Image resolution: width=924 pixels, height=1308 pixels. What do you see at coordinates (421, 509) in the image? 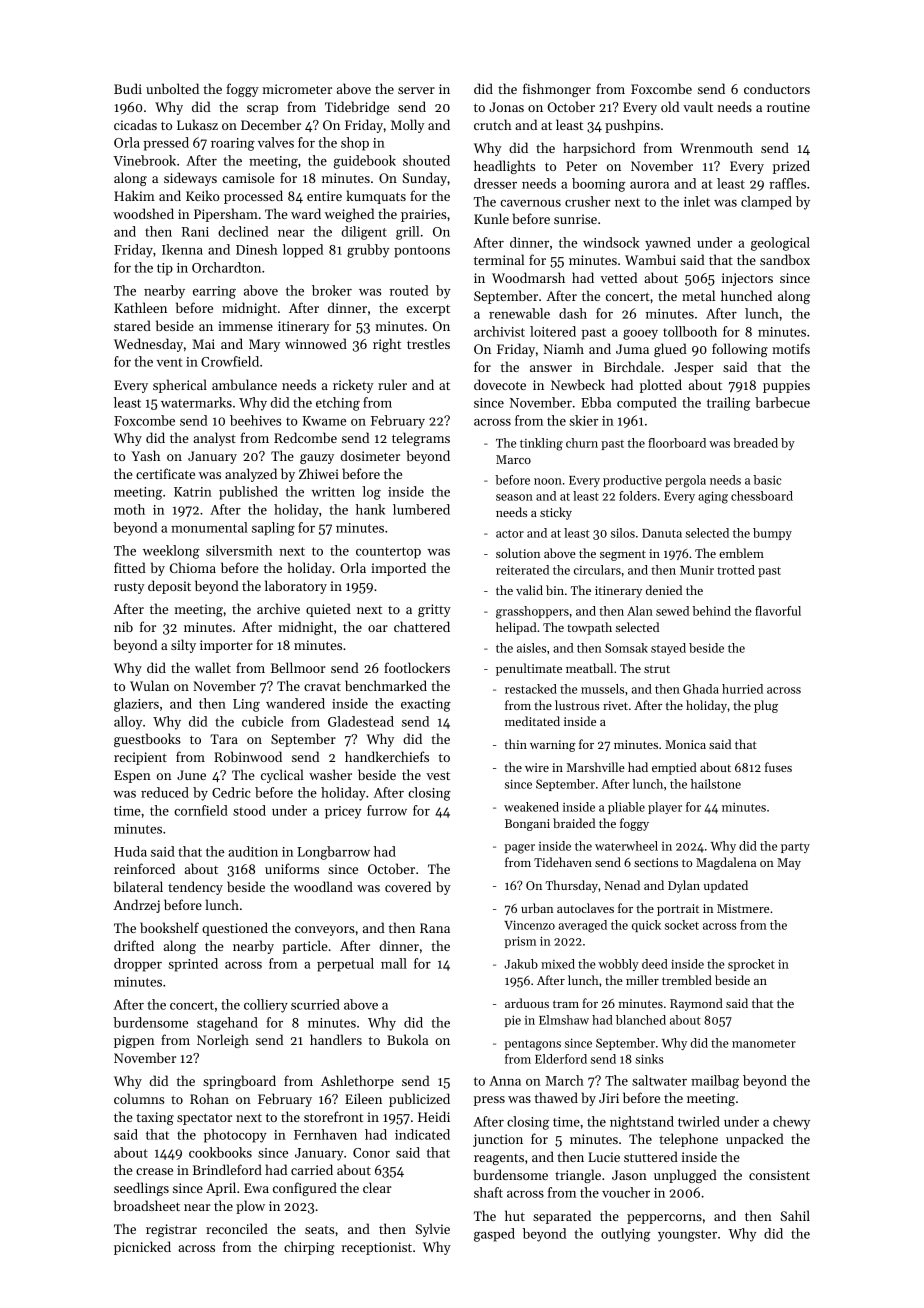
I see `lumbered` at bounding box center [421, 509].
